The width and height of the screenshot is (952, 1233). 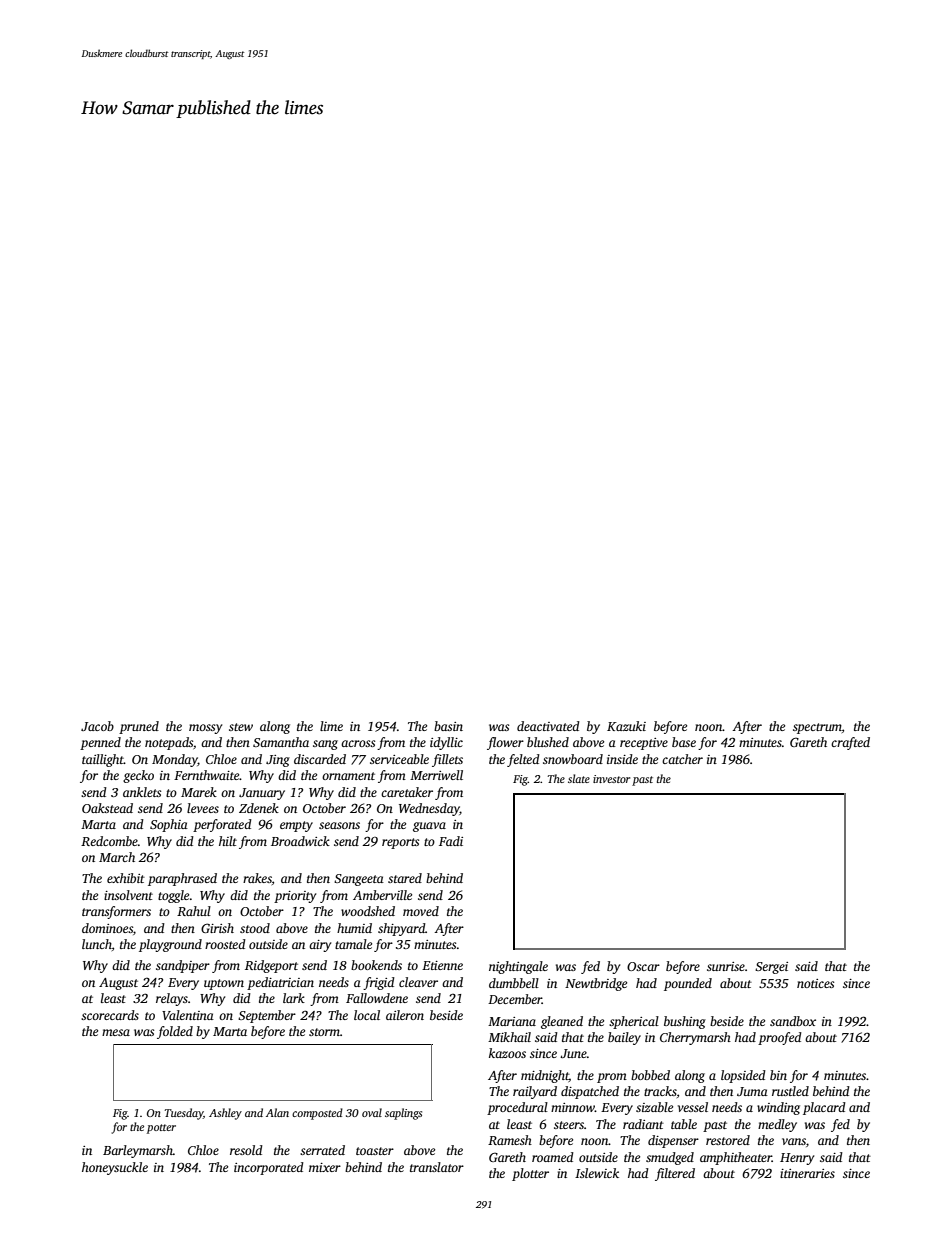 I want to click on Sergei, so click(x=771, y=968).
